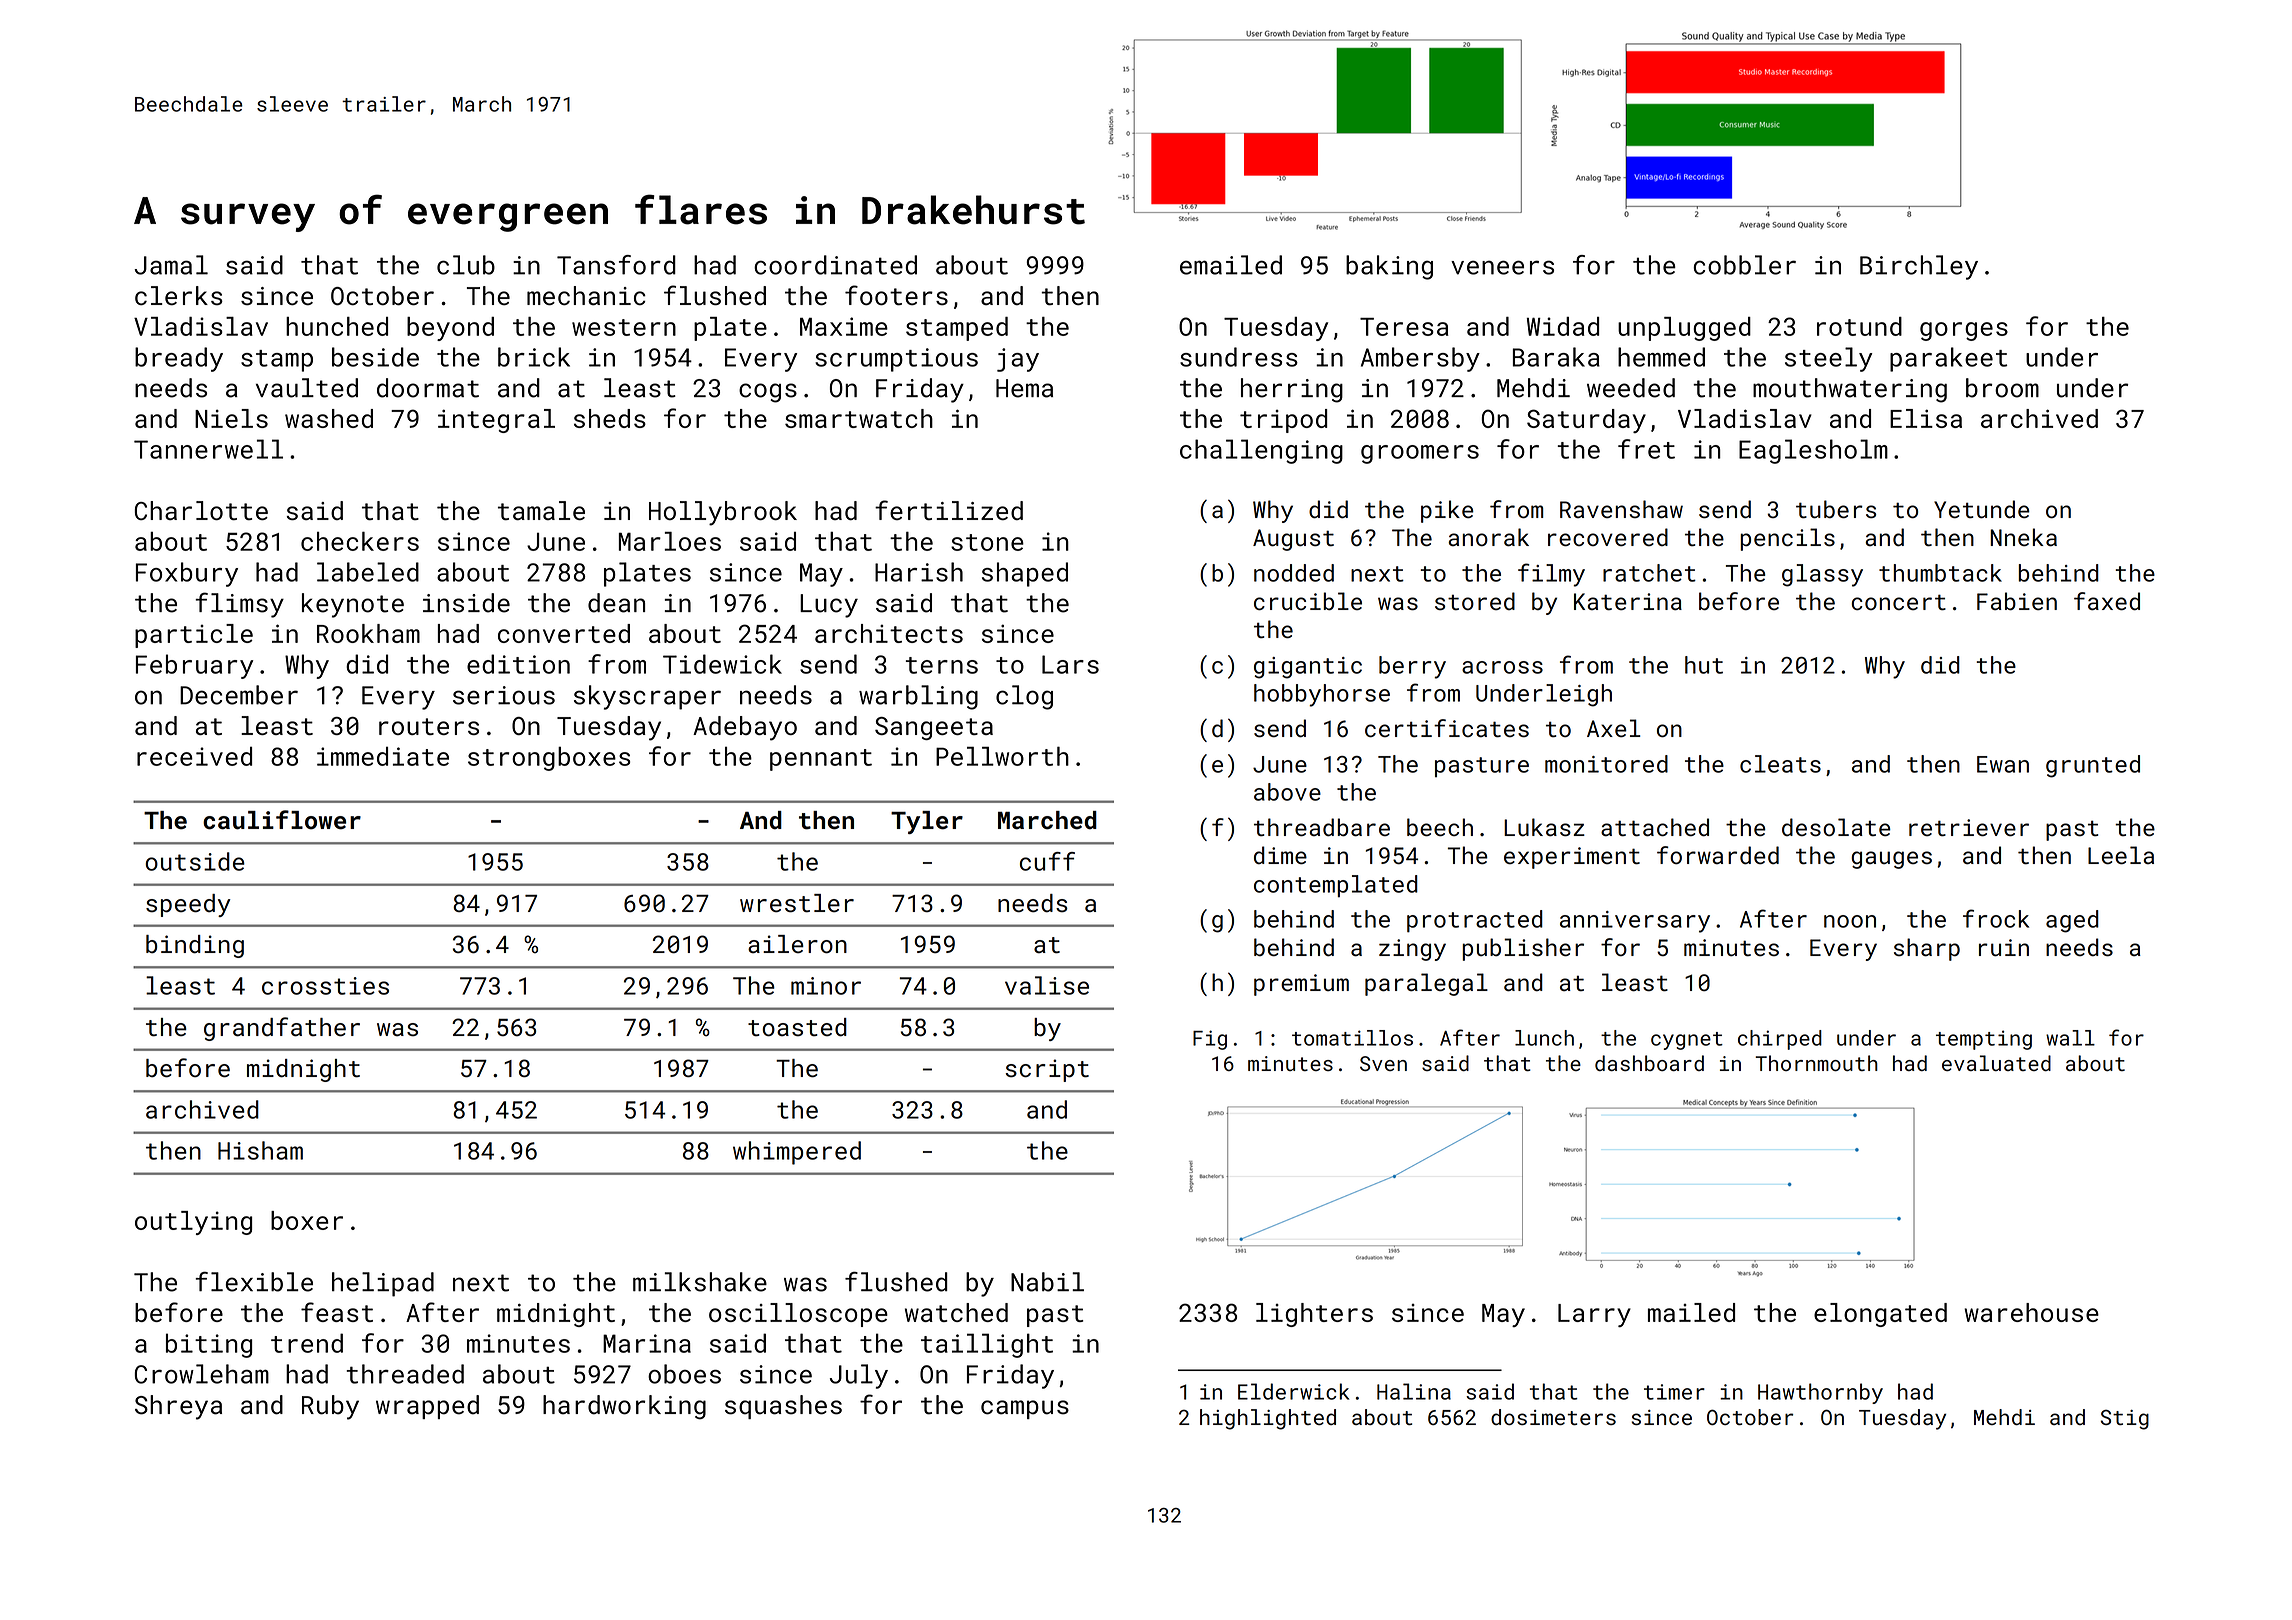 The height and width of the document is (1620, 2292). Describe the element at coordinates (1649, 1063) in the document. I see `dashboard` at that location.
